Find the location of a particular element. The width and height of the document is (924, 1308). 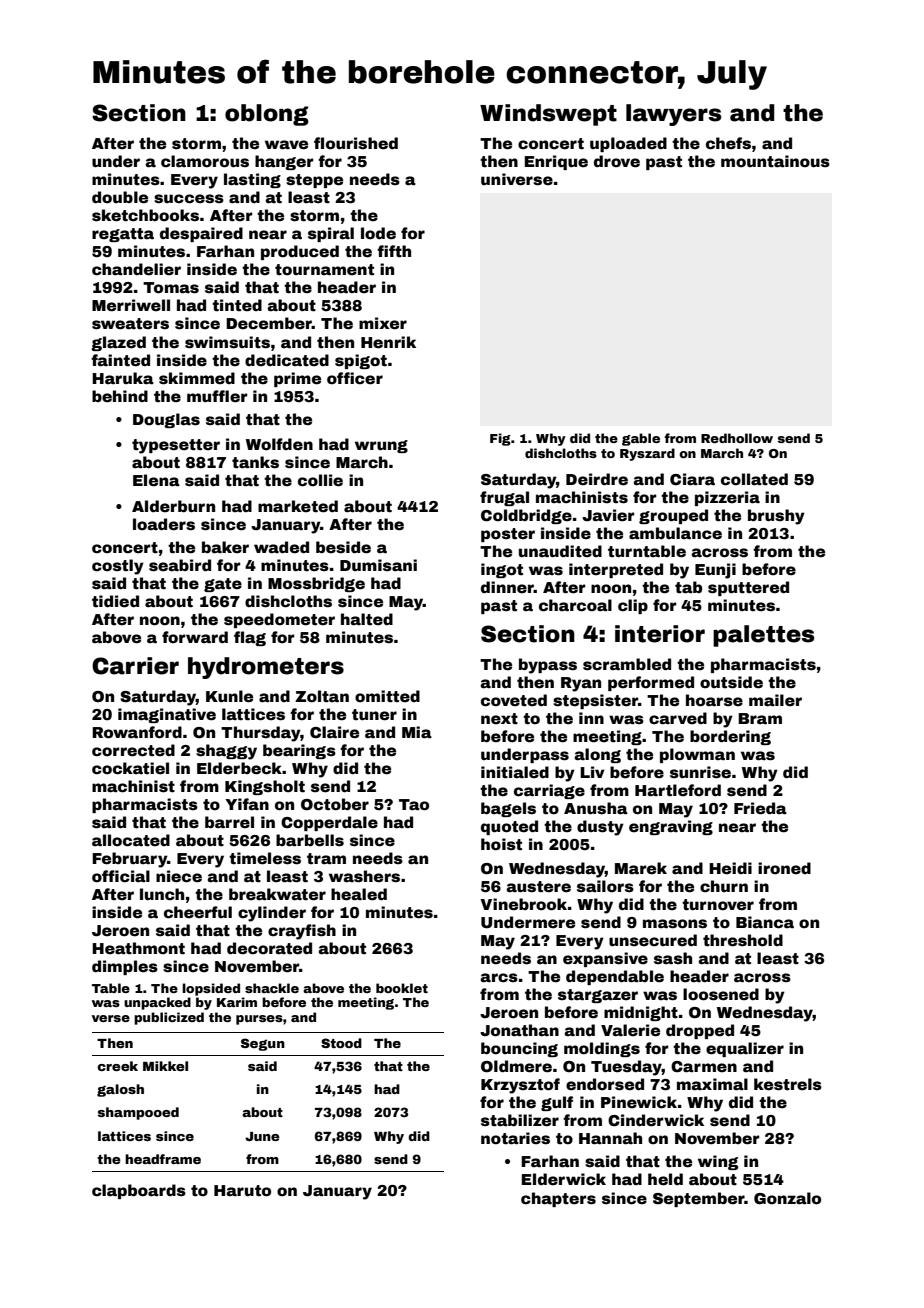

masons is located at coordinates (675, 924).
